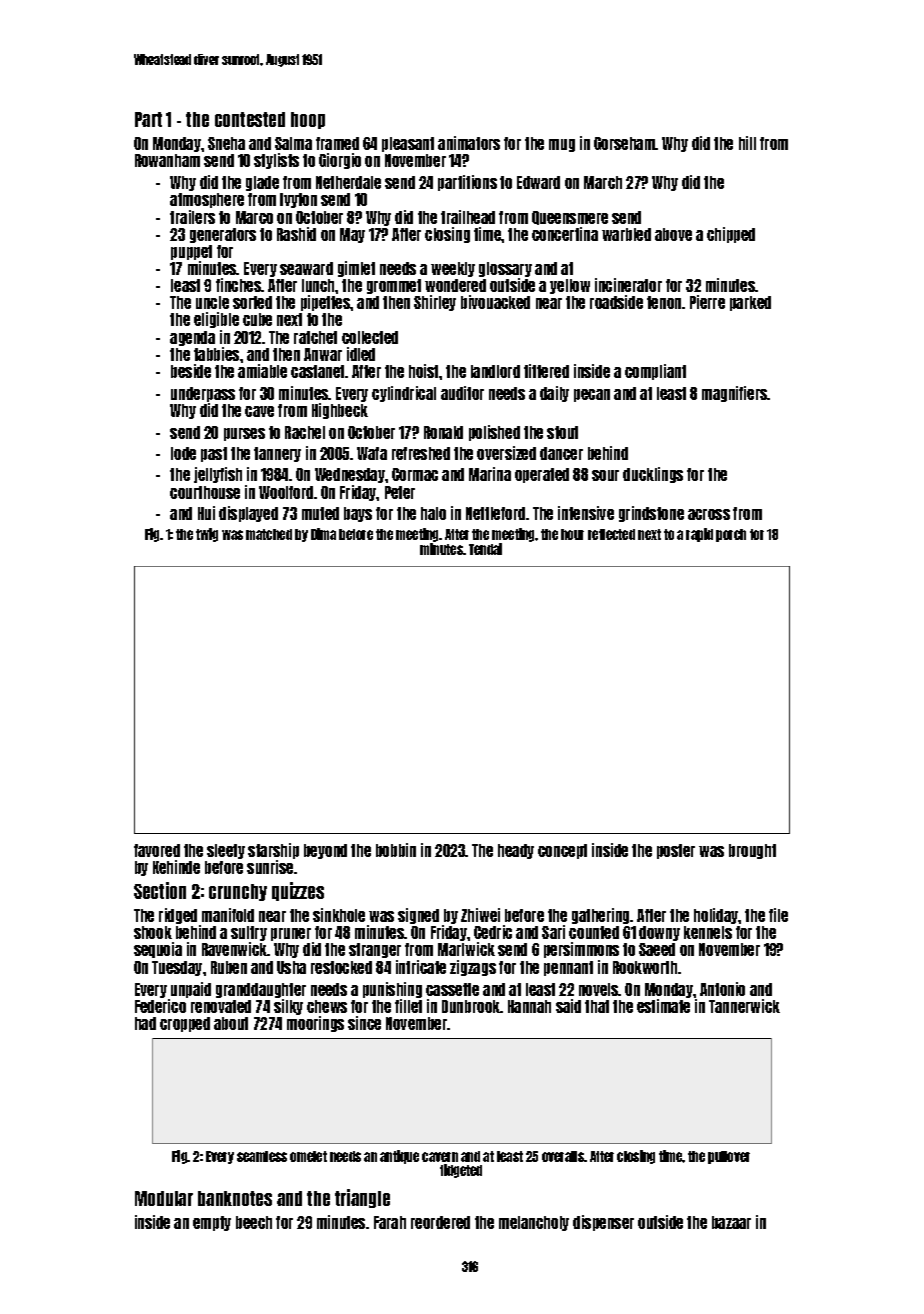 The height and width of the document is (1314, 924). What do you see at coordinates (709, 514) in the document?
I see `across` at bounding box center [709, 514].
